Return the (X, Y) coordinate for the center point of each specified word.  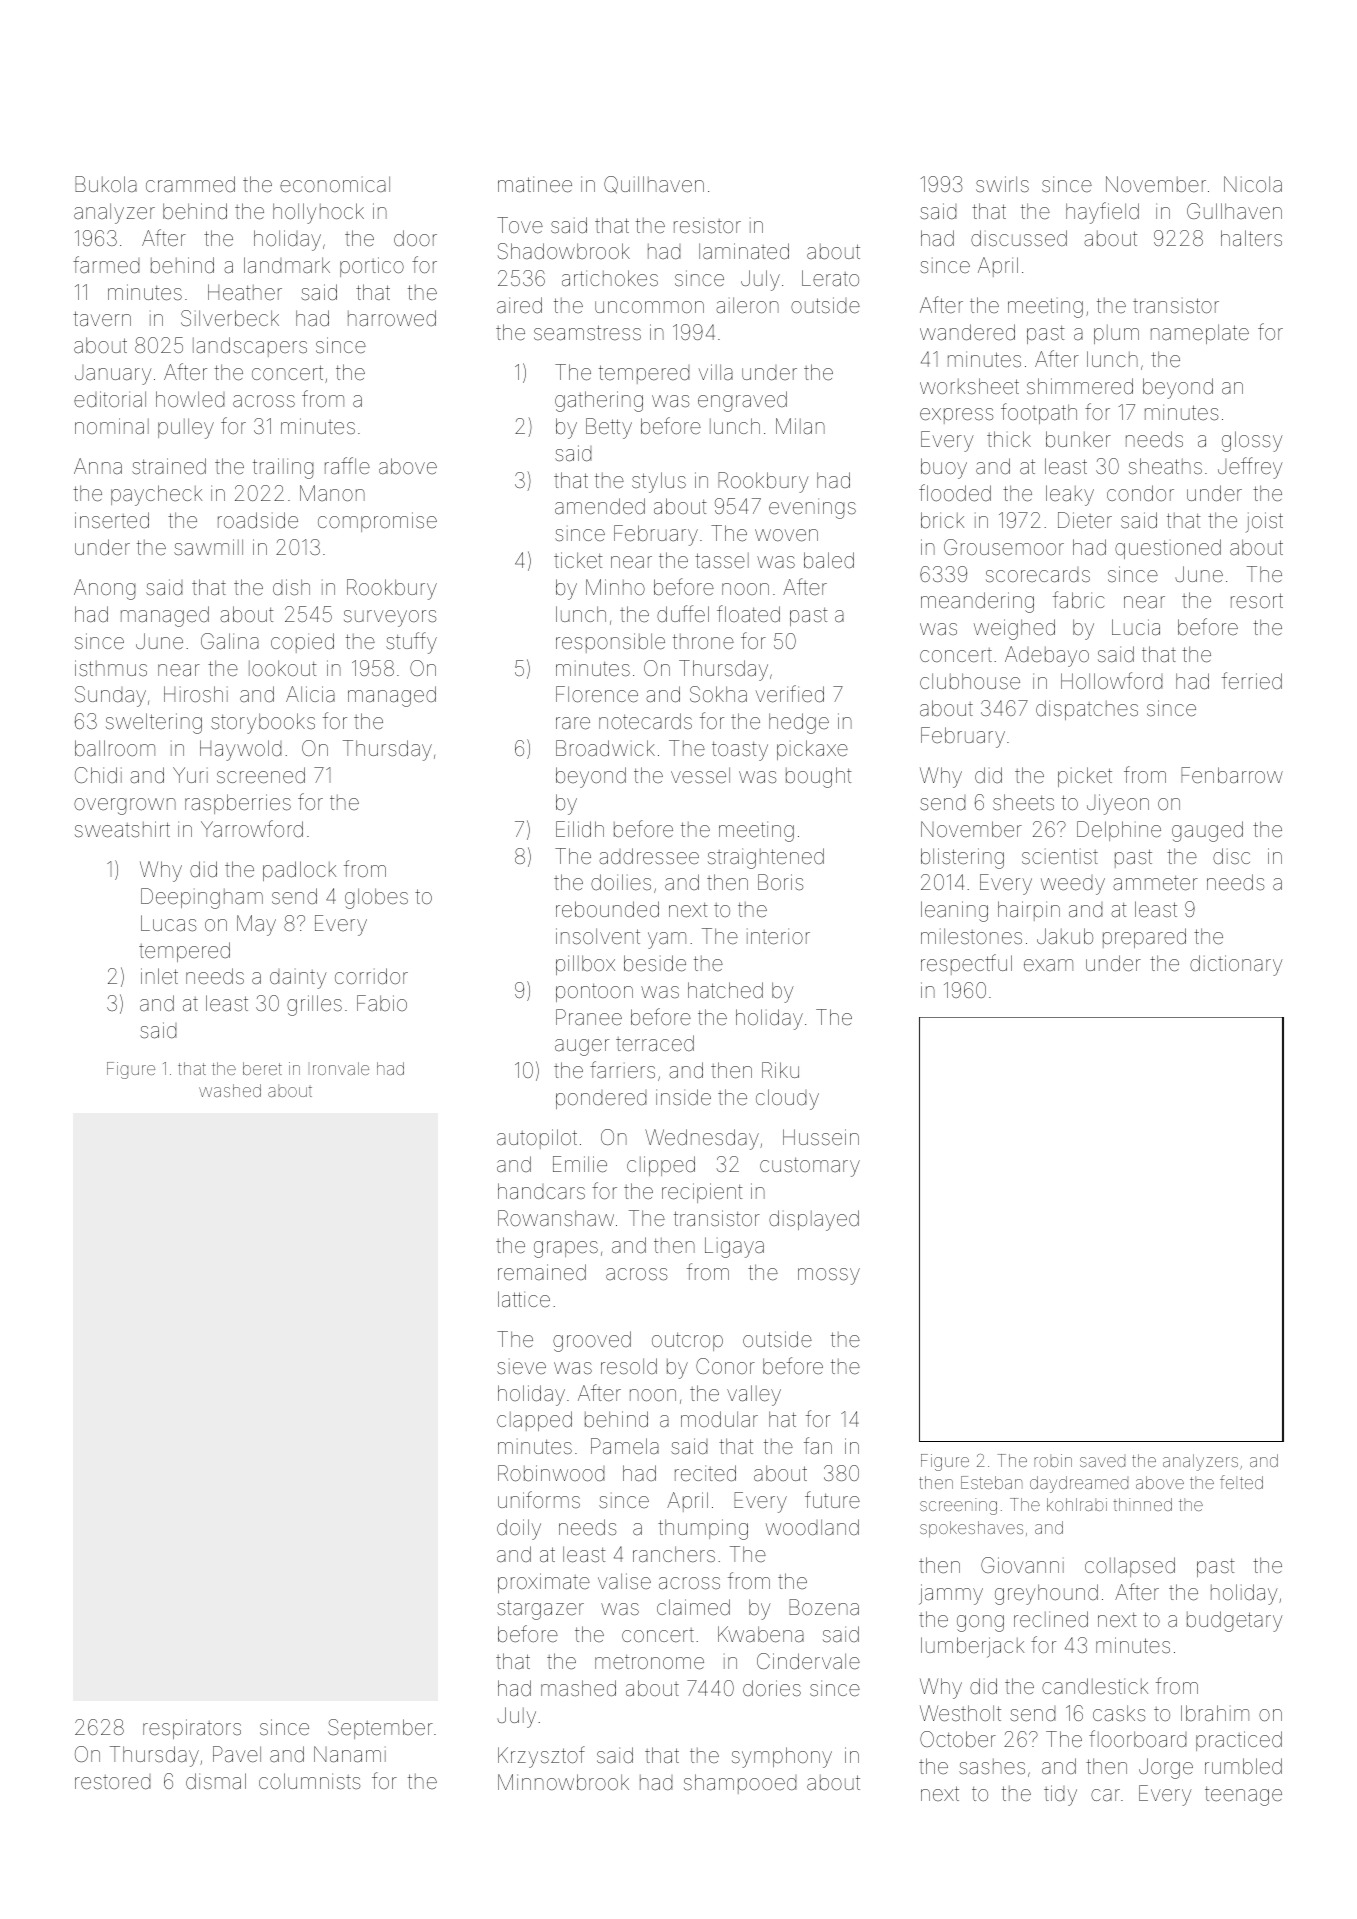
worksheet (969, 386)
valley (754, 1395)
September (380, 1729)
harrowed (392, 318)
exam (1048, 965)
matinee (535, 184)
